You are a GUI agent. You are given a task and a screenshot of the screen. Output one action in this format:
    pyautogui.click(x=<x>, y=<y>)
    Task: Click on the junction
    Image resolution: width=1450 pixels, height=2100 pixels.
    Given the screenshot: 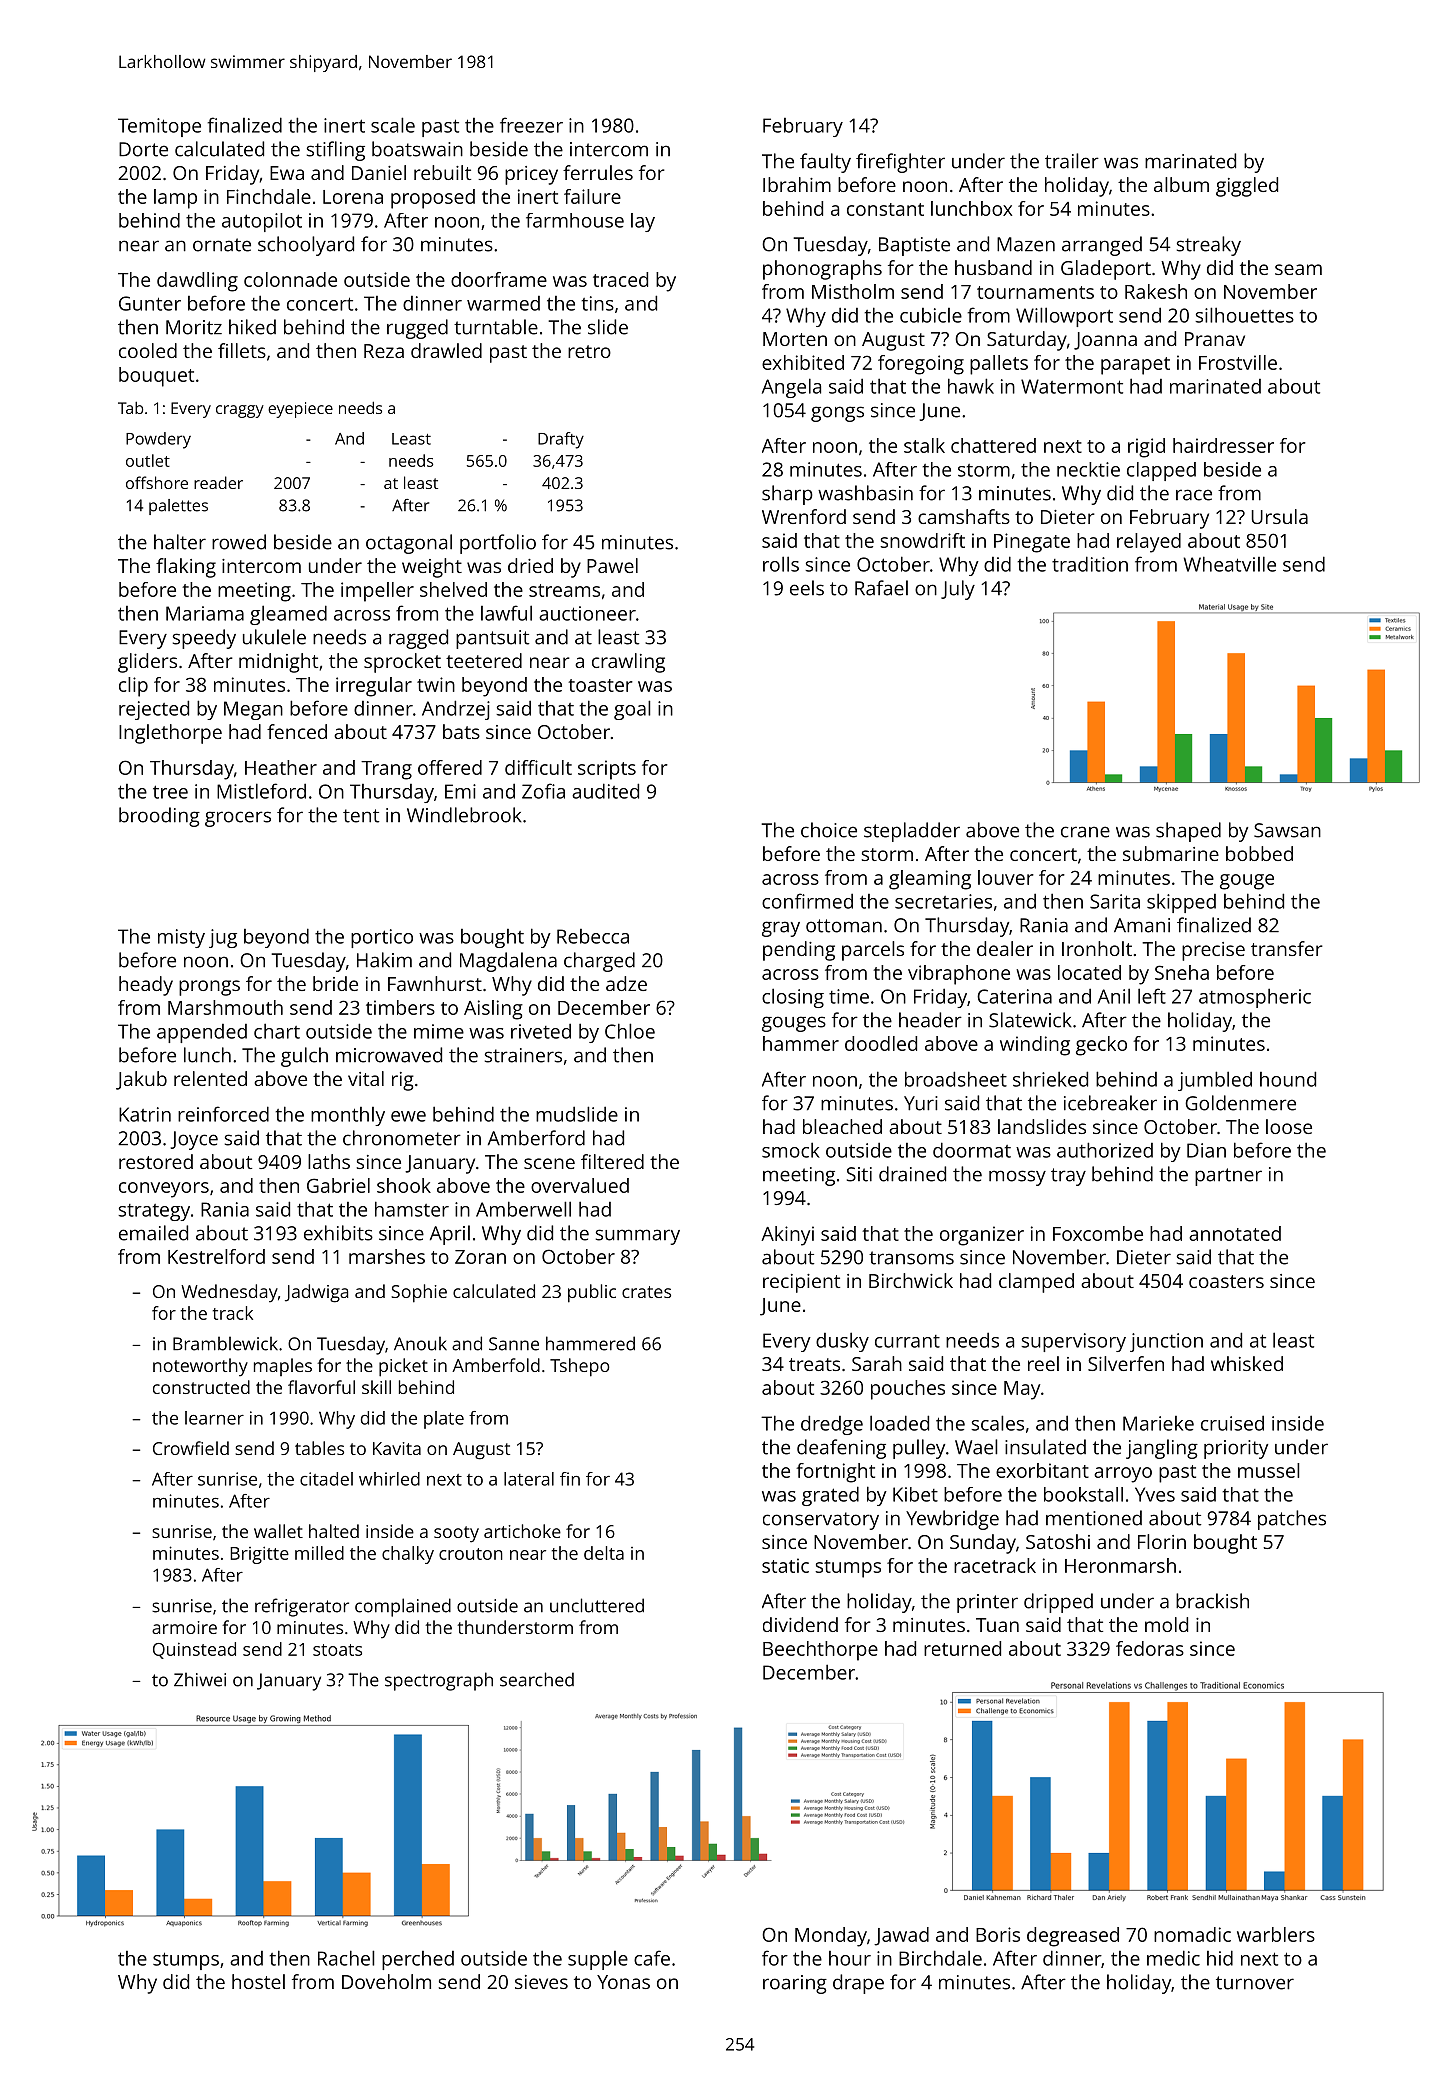 What is the action you would take?
    pyautogui.click(x=1166, y=1342)
